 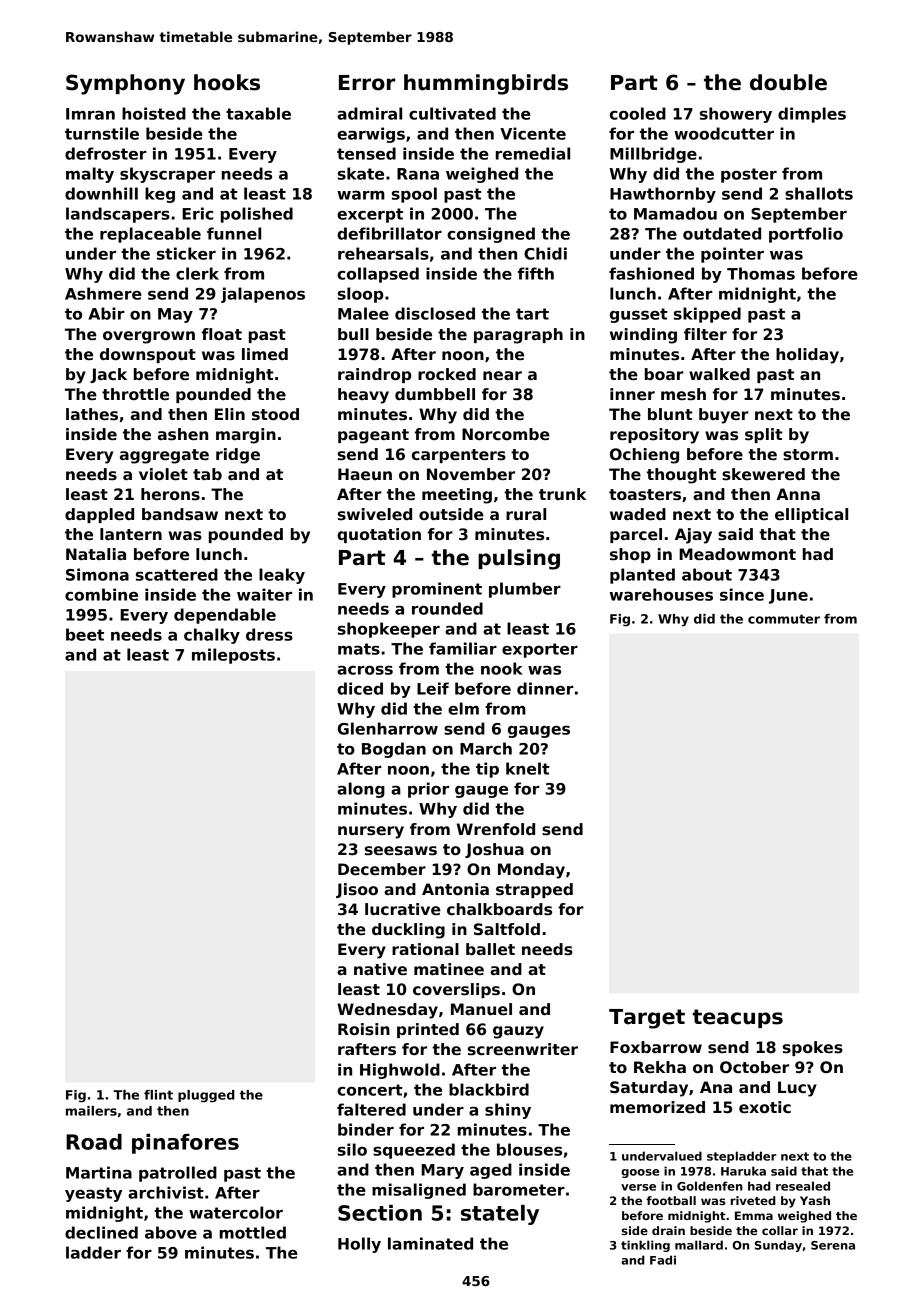 I want to click on declined, so click(x=101, y=1232).
